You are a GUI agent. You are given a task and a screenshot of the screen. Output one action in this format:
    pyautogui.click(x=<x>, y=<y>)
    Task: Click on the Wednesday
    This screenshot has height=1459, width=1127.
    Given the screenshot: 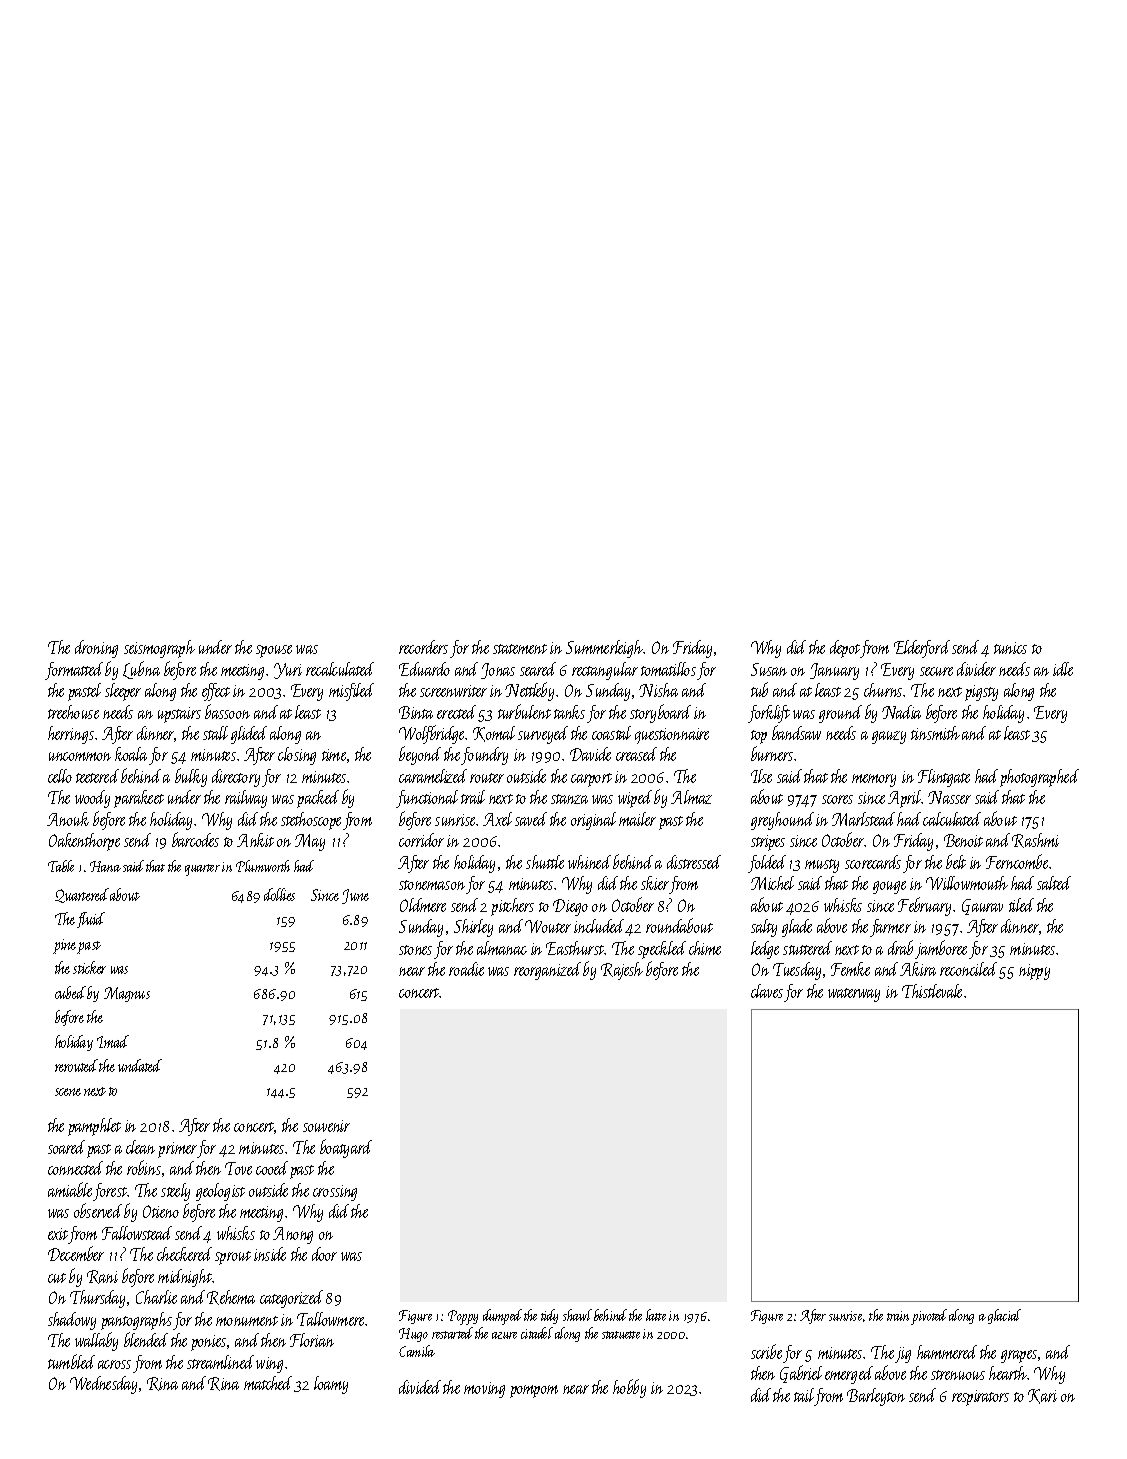 What is the action you would take?
    pyautogui.click(x=103, y=1385)
